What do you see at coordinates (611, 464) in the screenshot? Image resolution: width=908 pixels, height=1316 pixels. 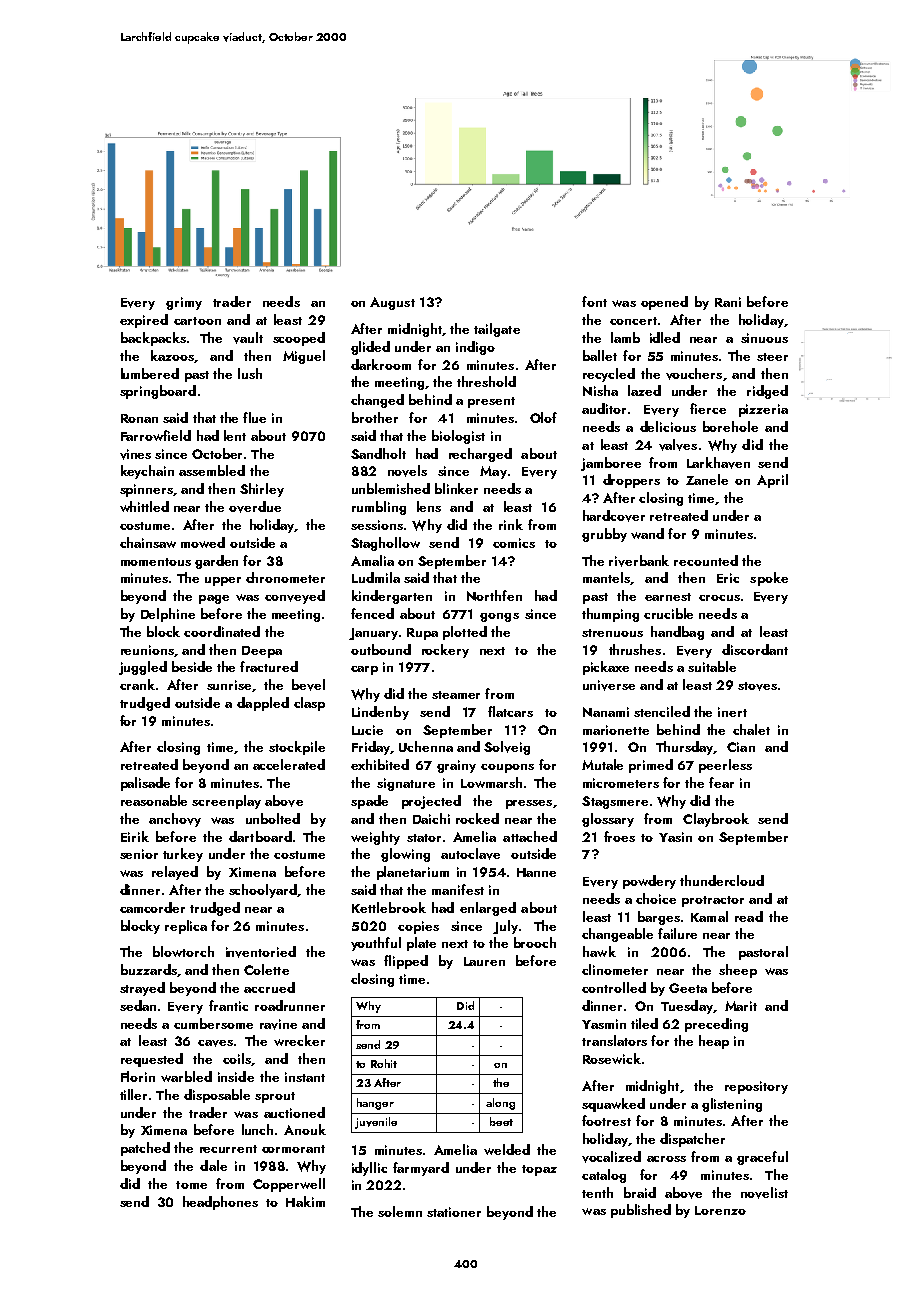 I see `jamboree` at bounding box center [611, 464].
